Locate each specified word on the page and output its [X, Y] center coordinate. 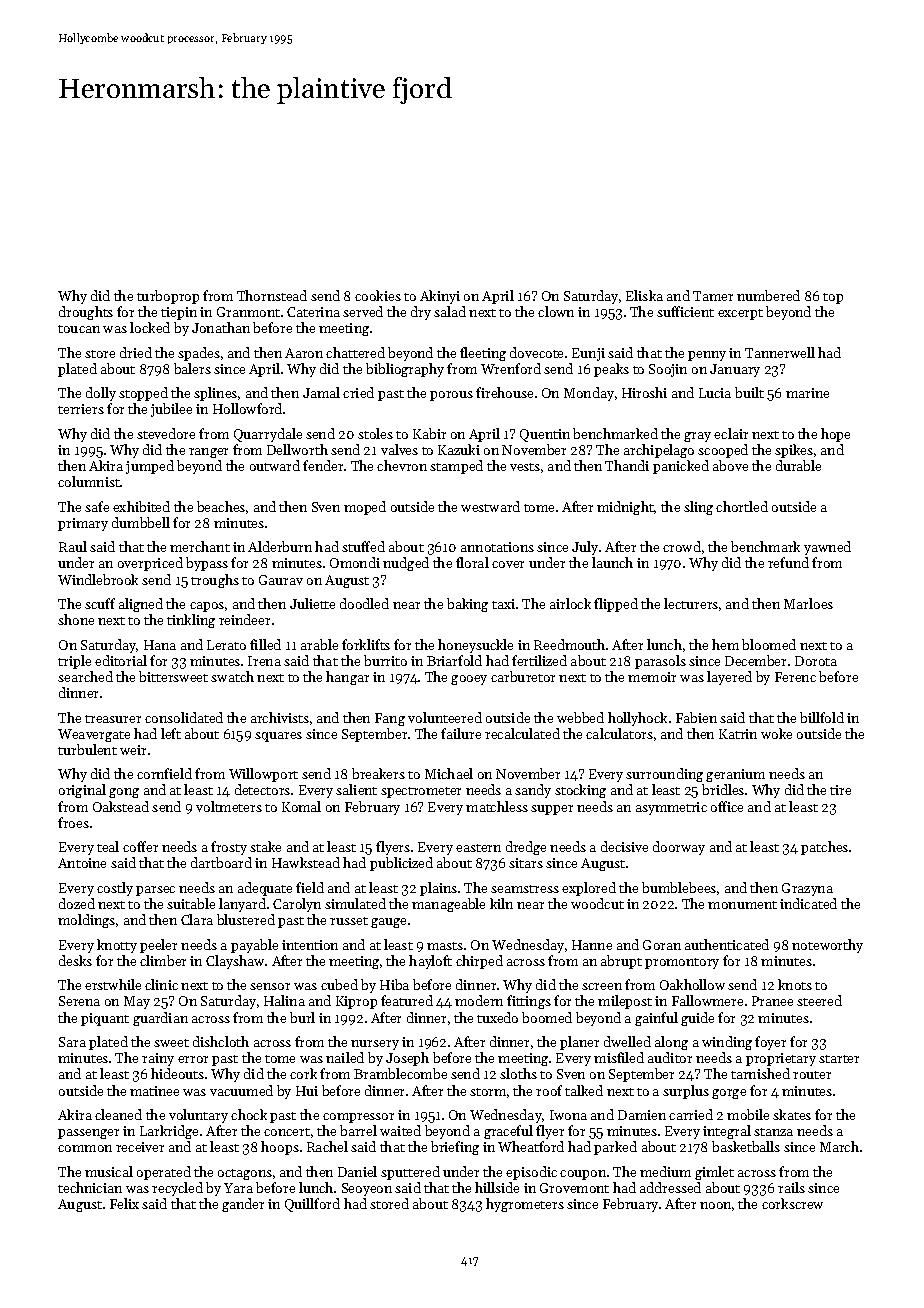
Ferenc [795, 677]
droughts [86, 313]
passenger [88, 1134]
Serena [79, 1001]
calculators [619, 733]
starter [839, 1059]
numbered [768, 295]
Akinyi [440, 297]
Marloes [808, 603]
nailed [345, 1057]
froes [73, 822]
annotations [497, 547]
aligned [141, 605]
